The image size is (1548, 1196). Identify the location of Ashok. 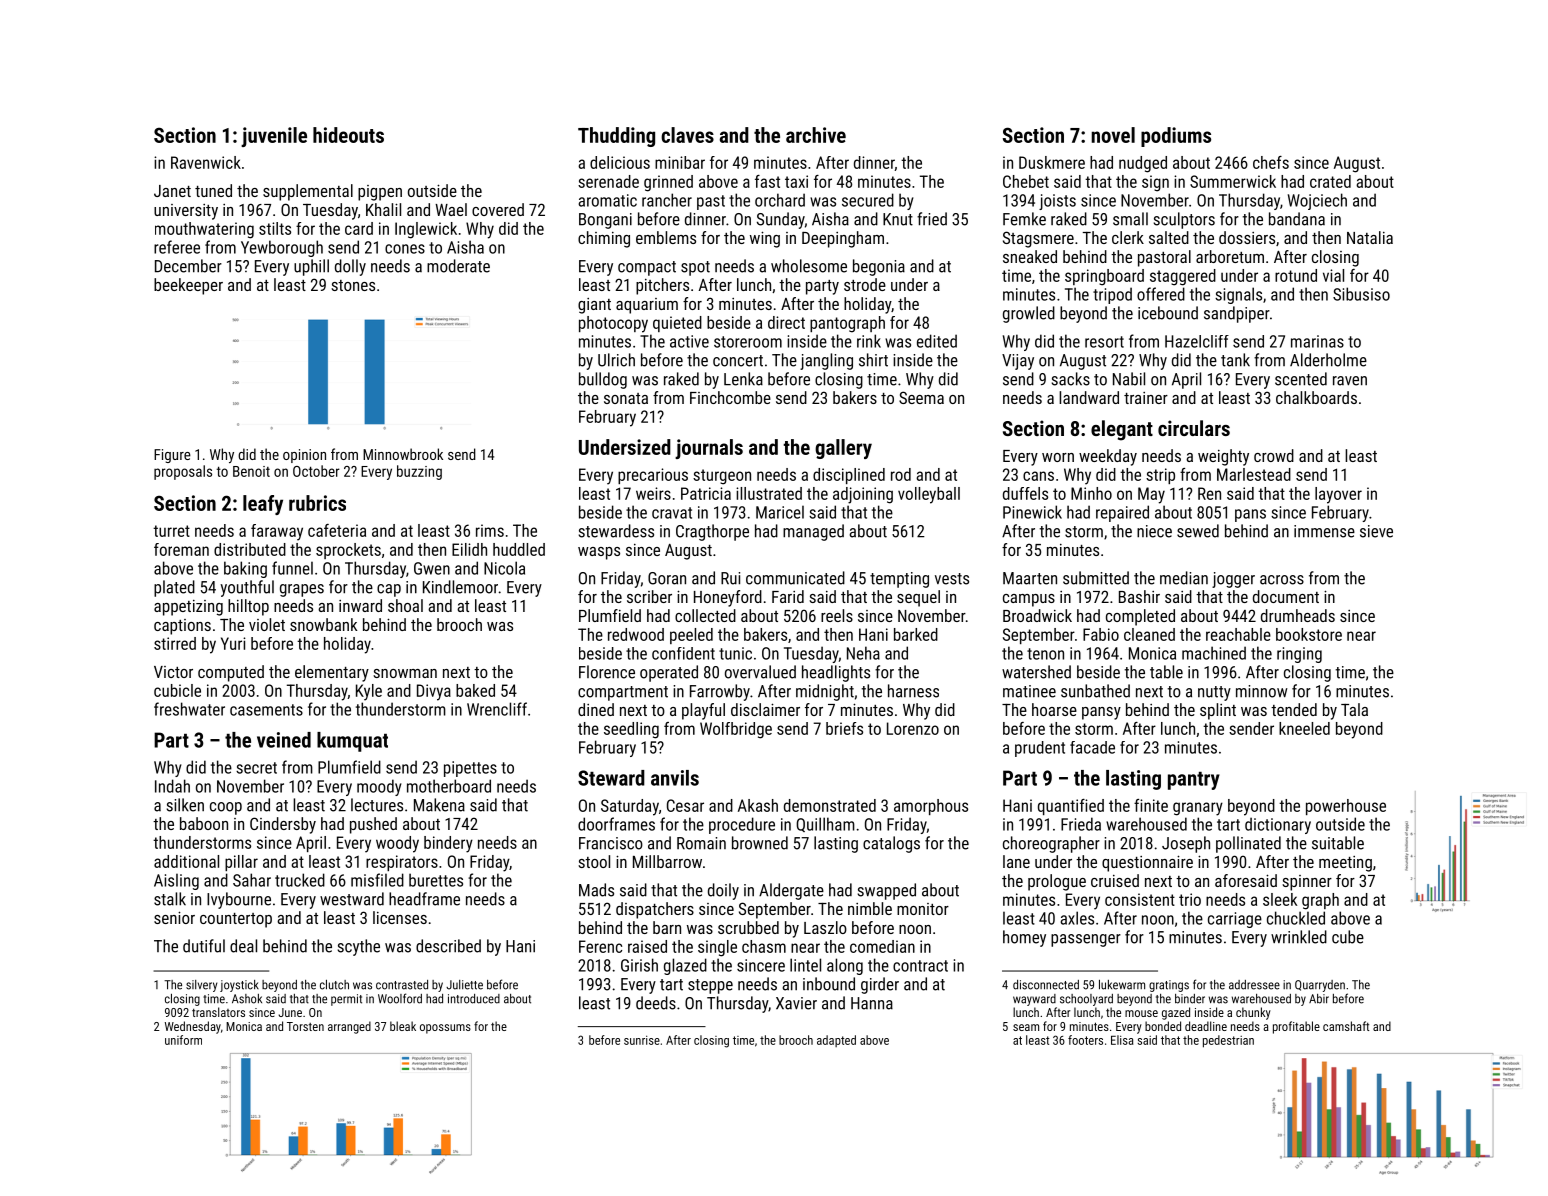
(247, 999).
